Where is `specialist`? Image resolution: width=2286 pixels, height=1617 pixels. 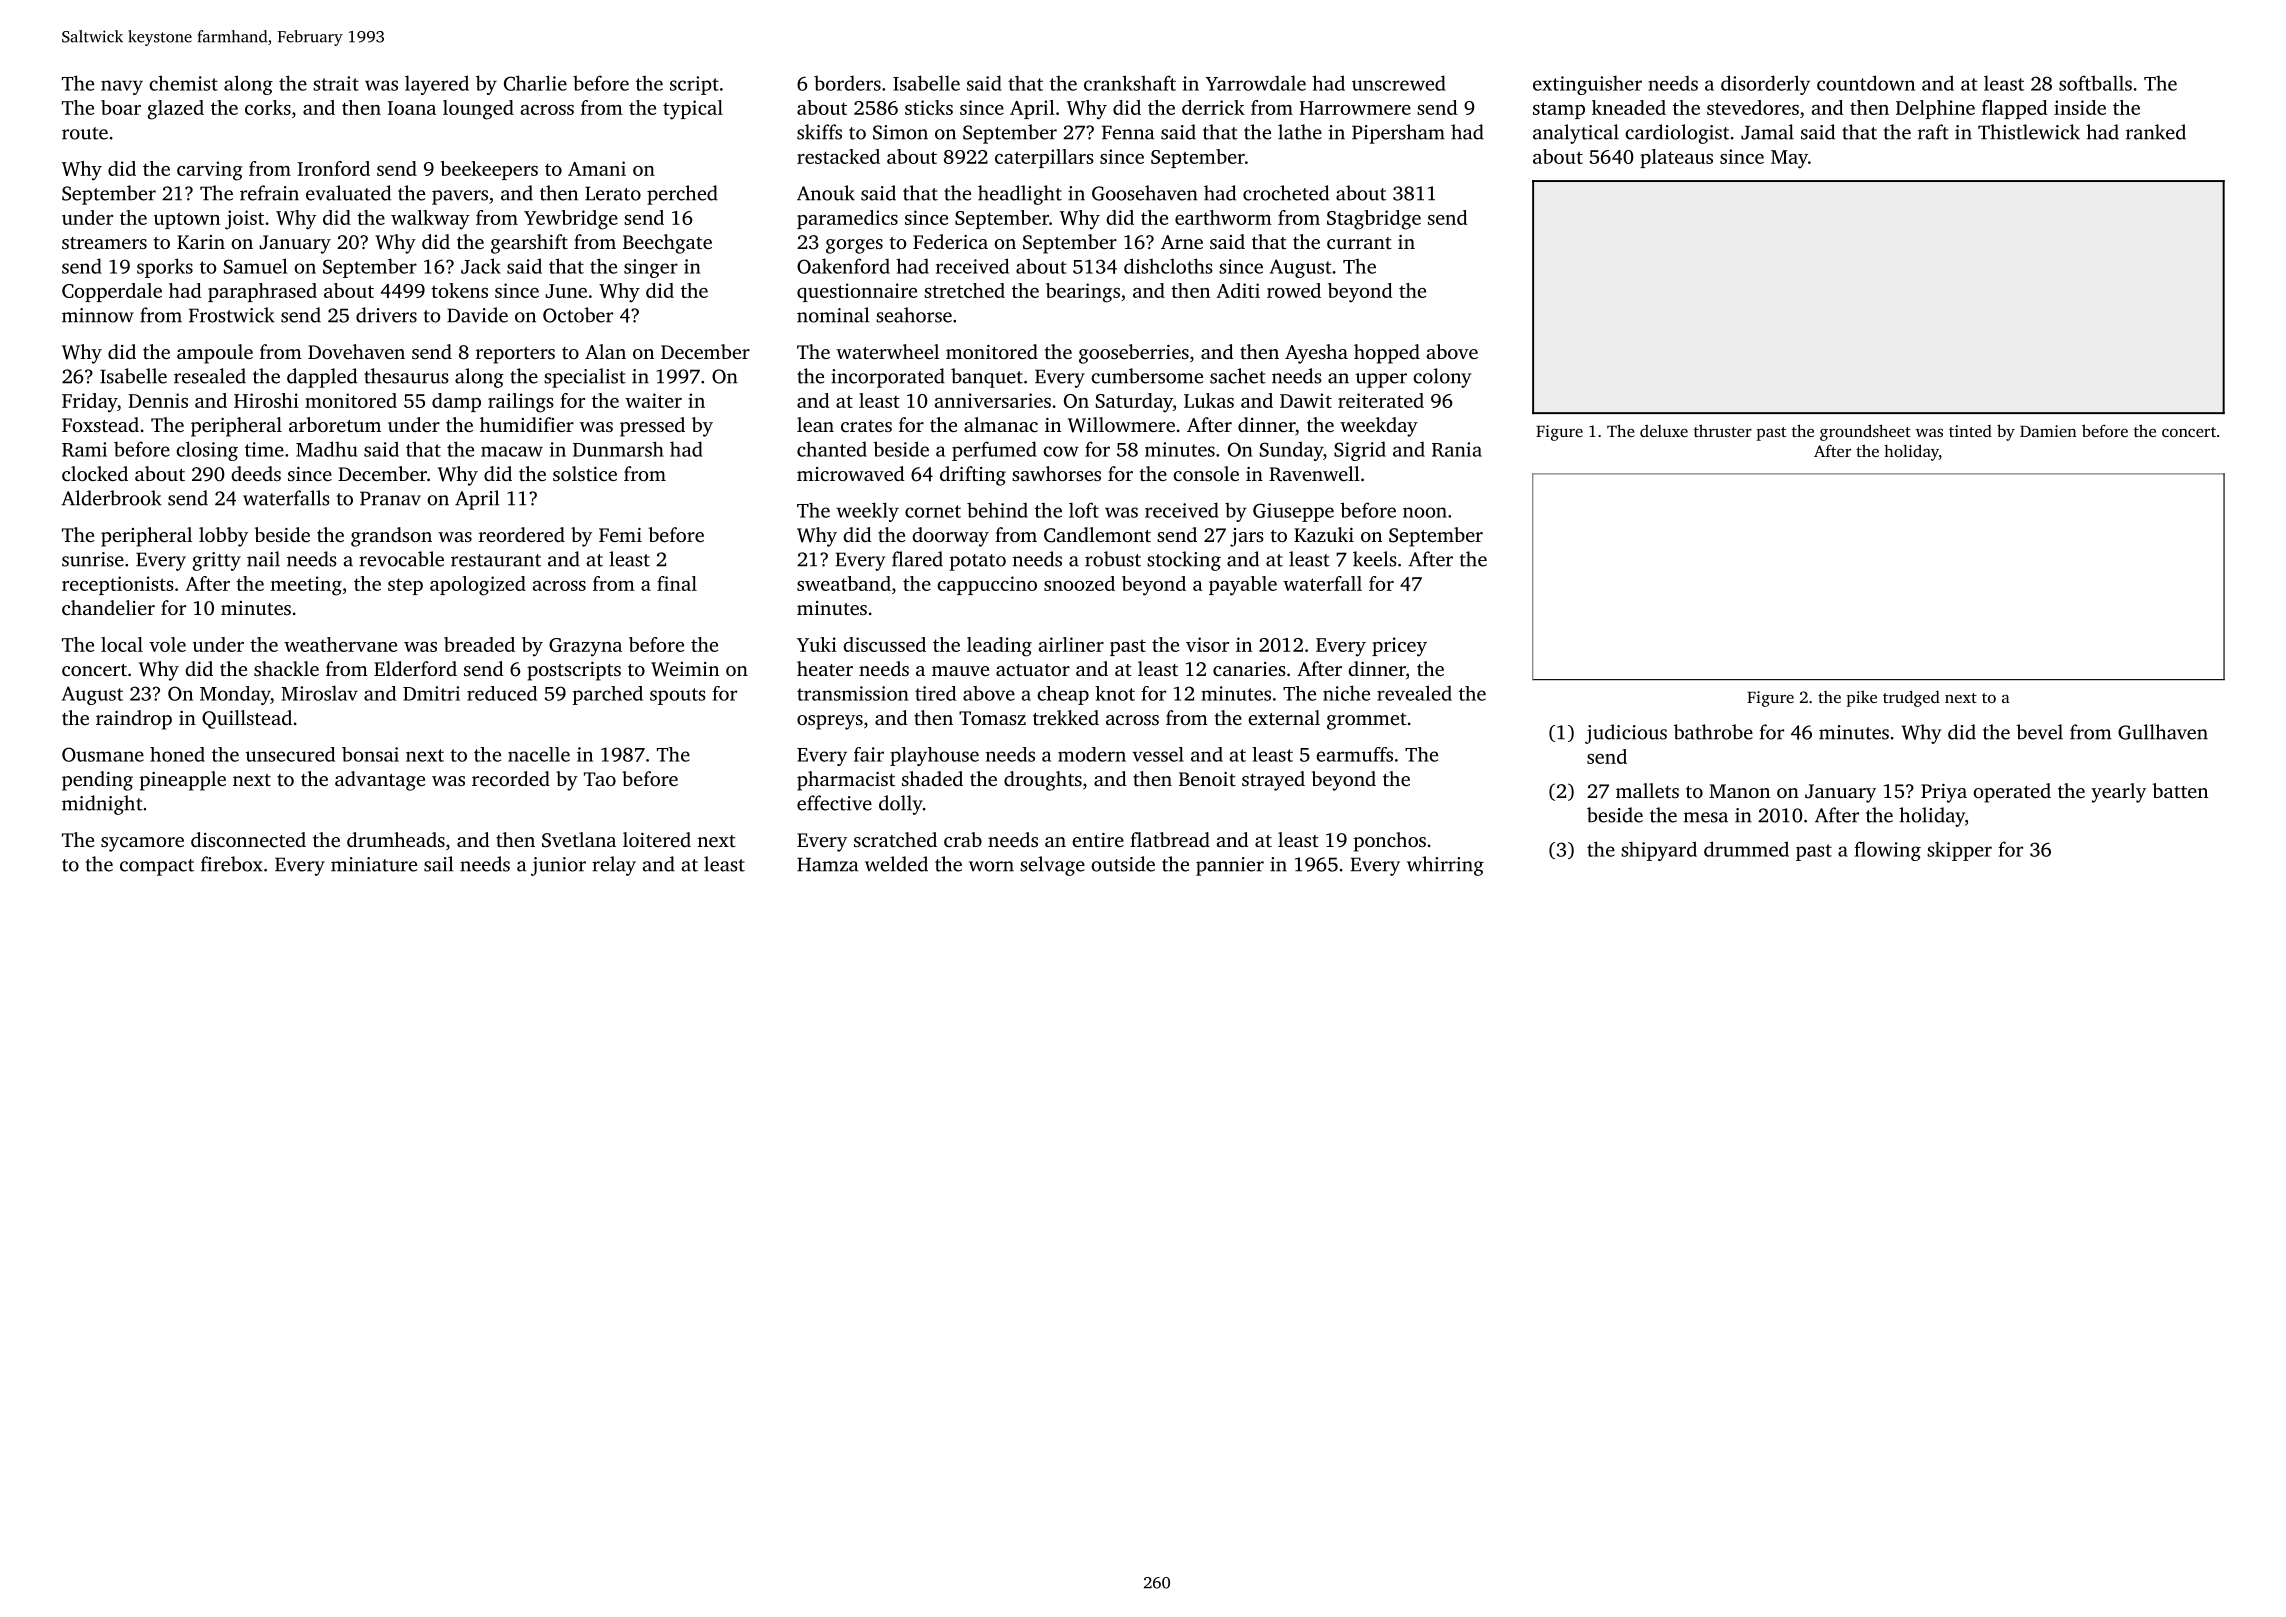 specialist is located at coordinates (585, 378).
